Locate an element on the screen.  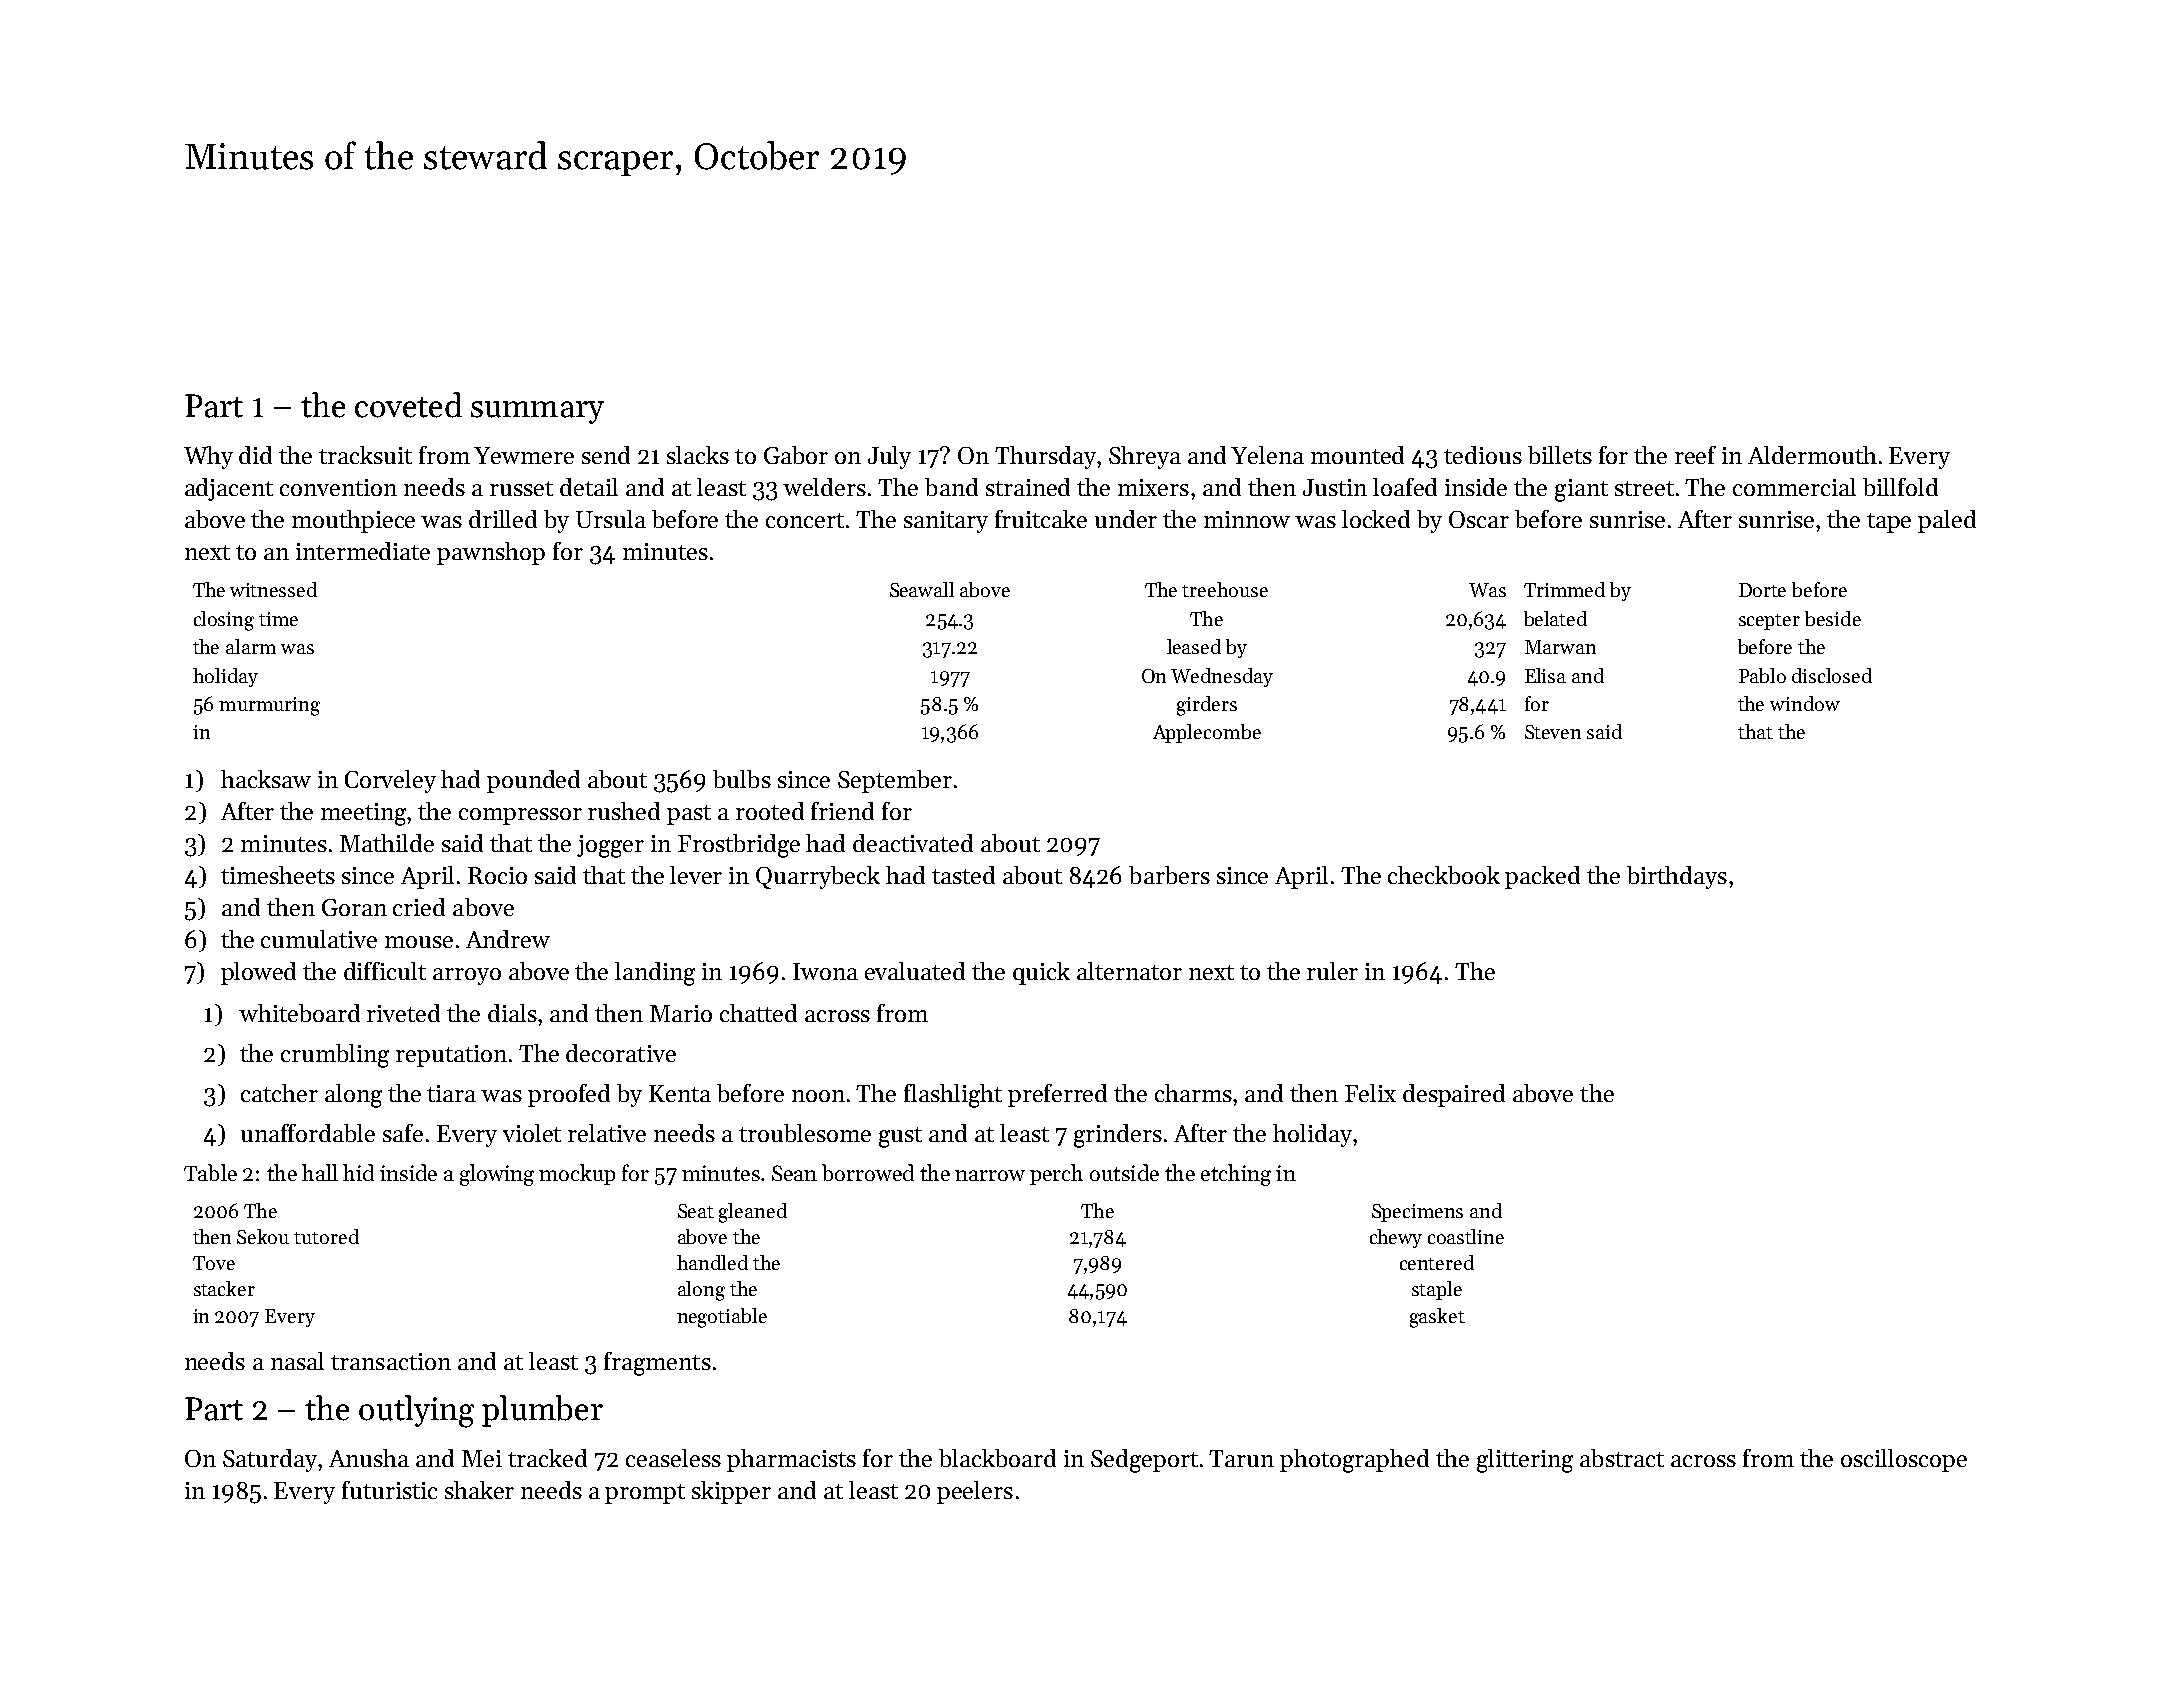
billfold is located at coordinates (1900, 487).
